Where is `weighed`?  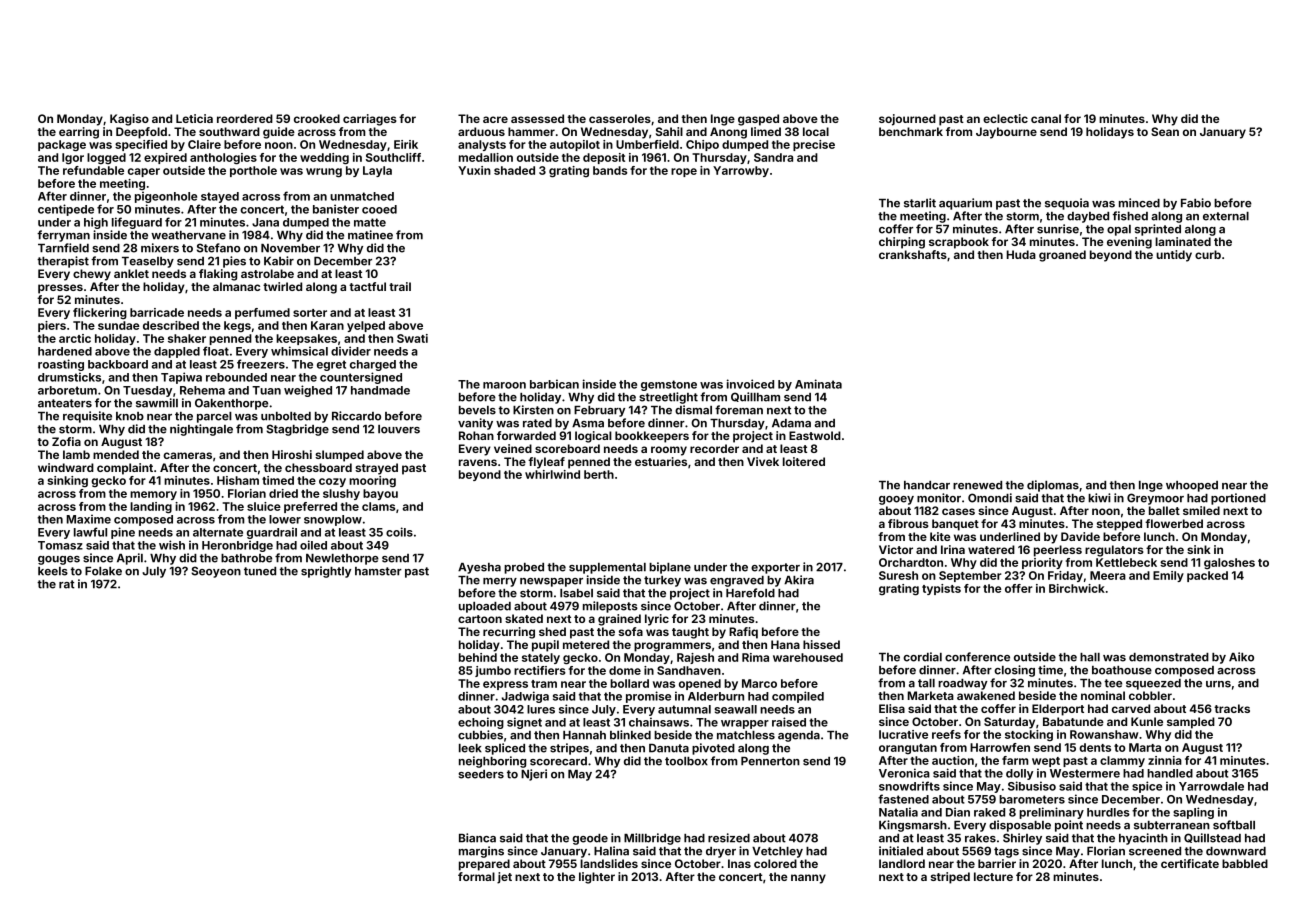
weighed is located at coordinates (308, 391).
